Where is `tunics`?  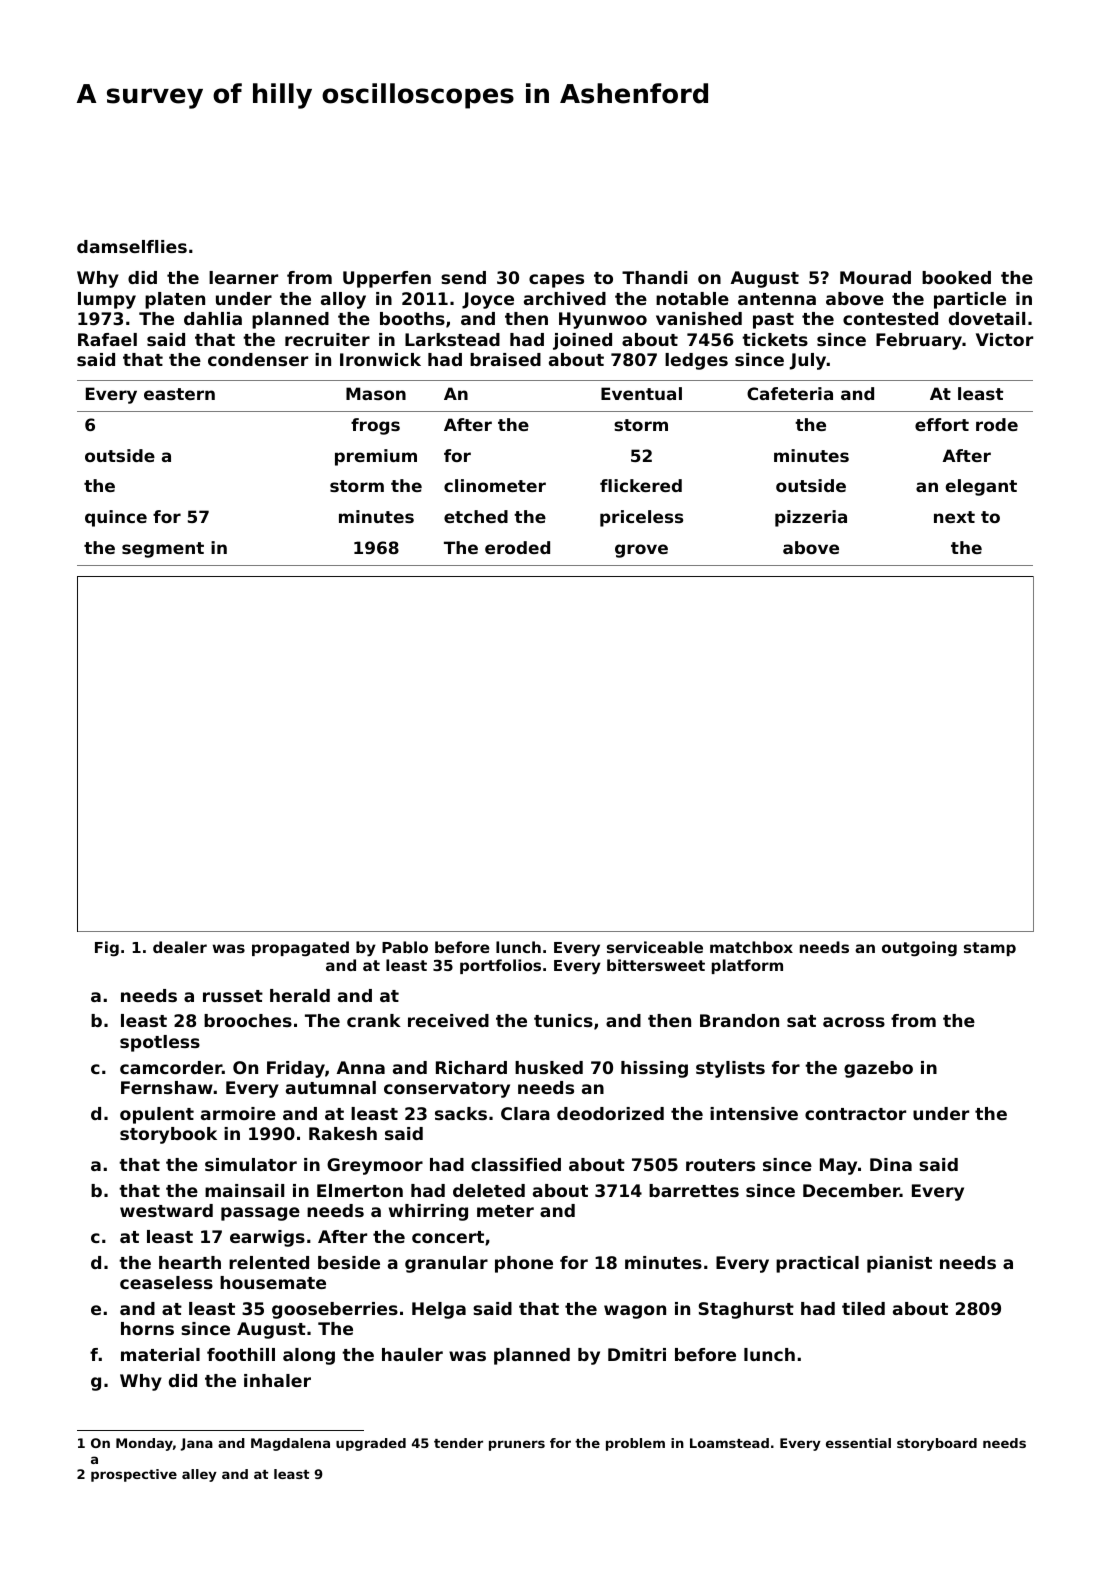 tunics is located at coordinates (563, 1020).
